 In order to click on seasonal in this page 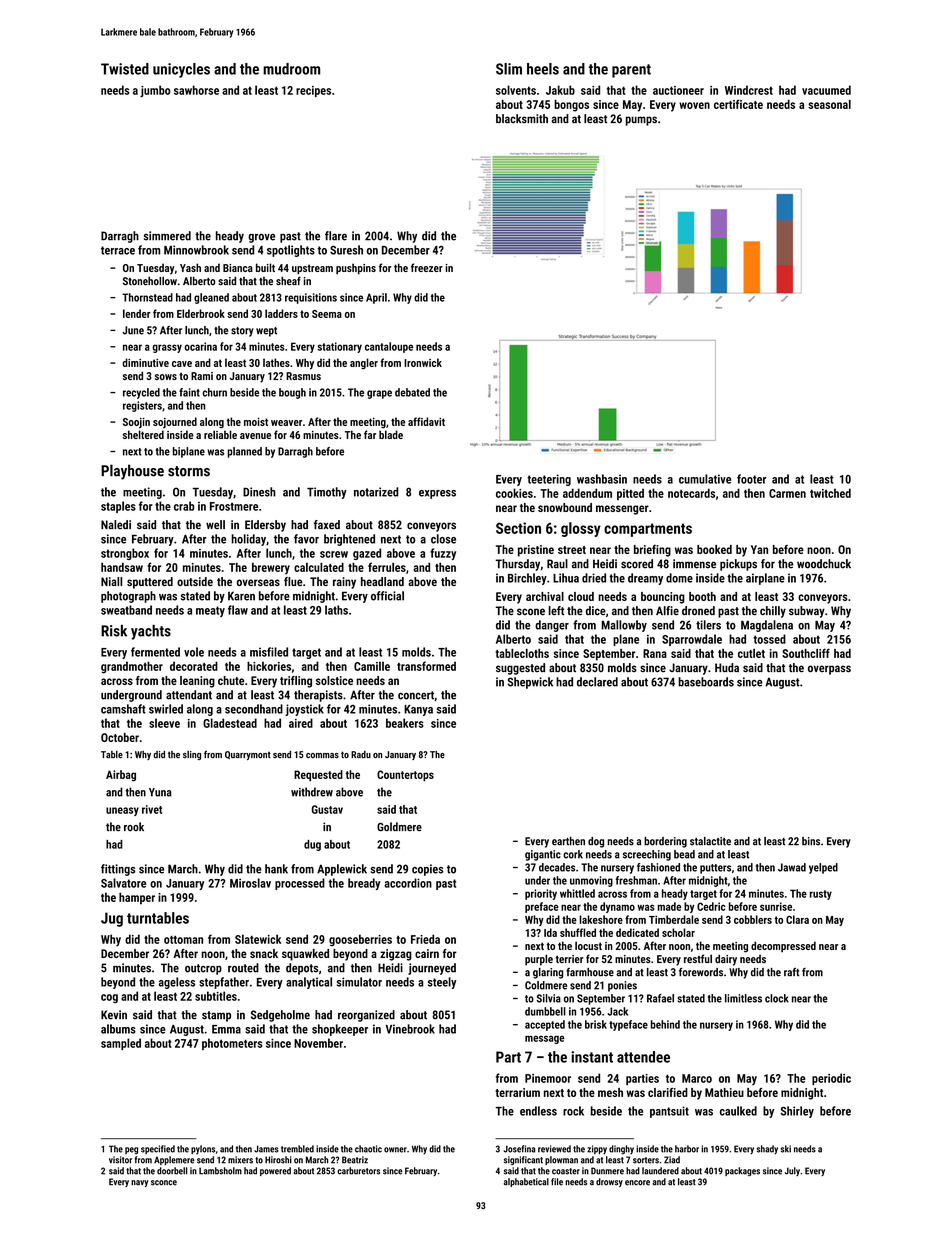, I will do `click(829, 104)`.
